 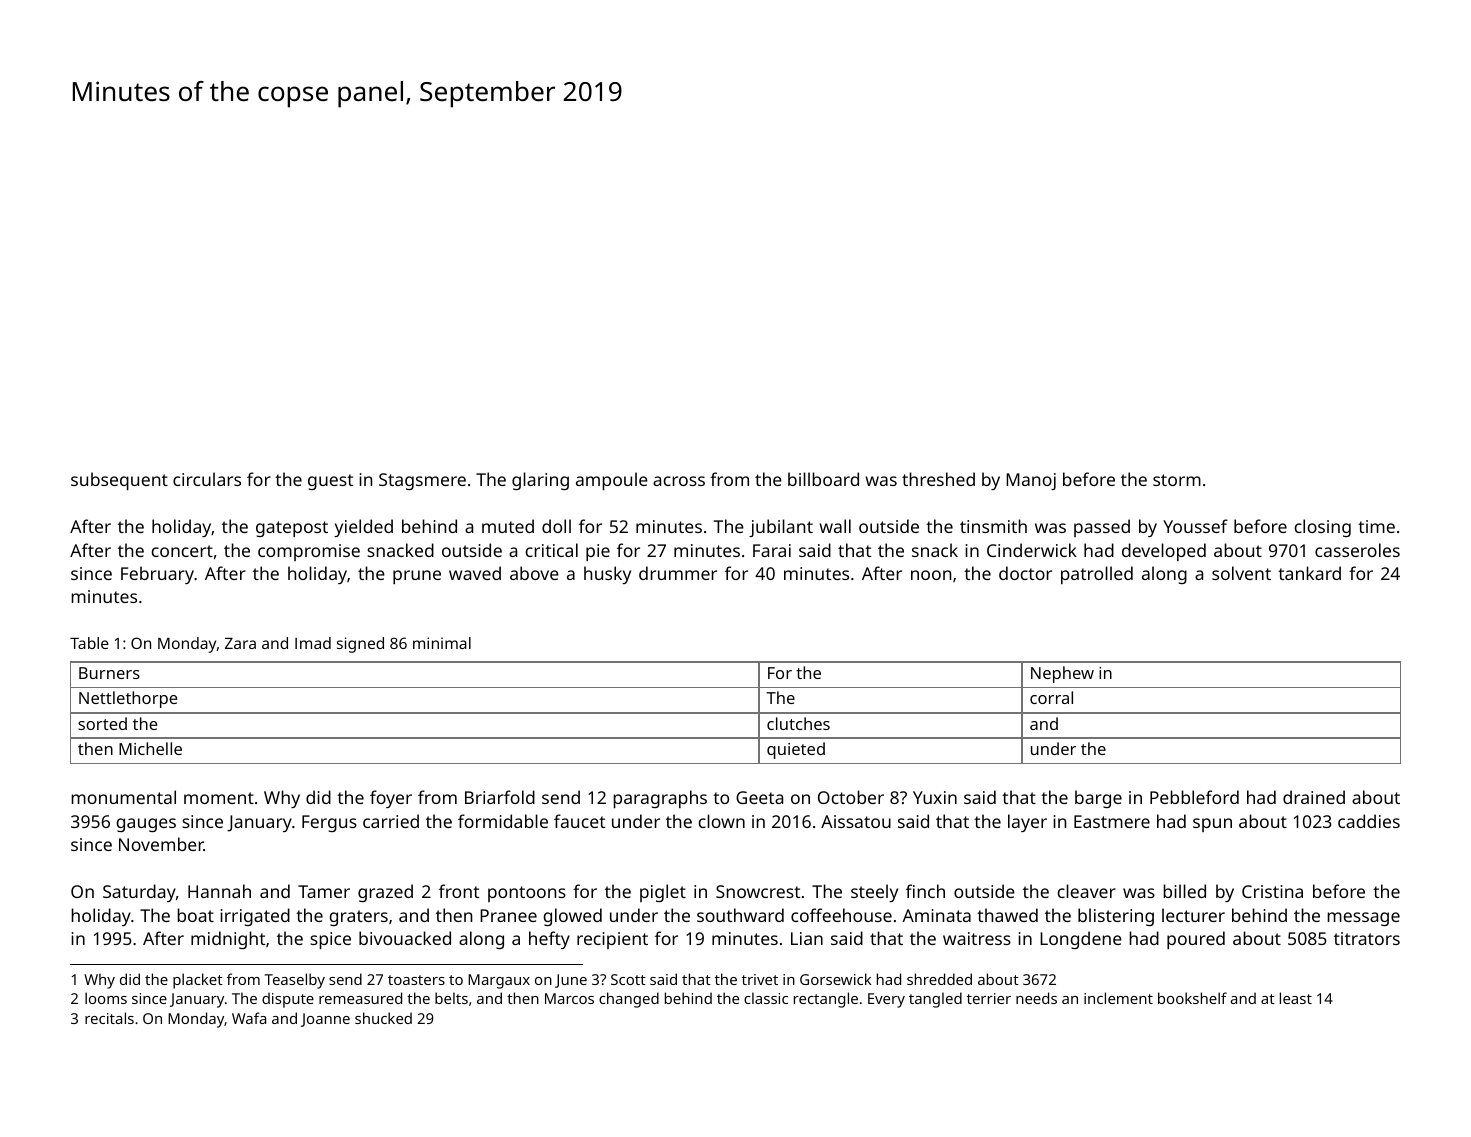 I want to click on changed, so click(x=629, y=1000).
